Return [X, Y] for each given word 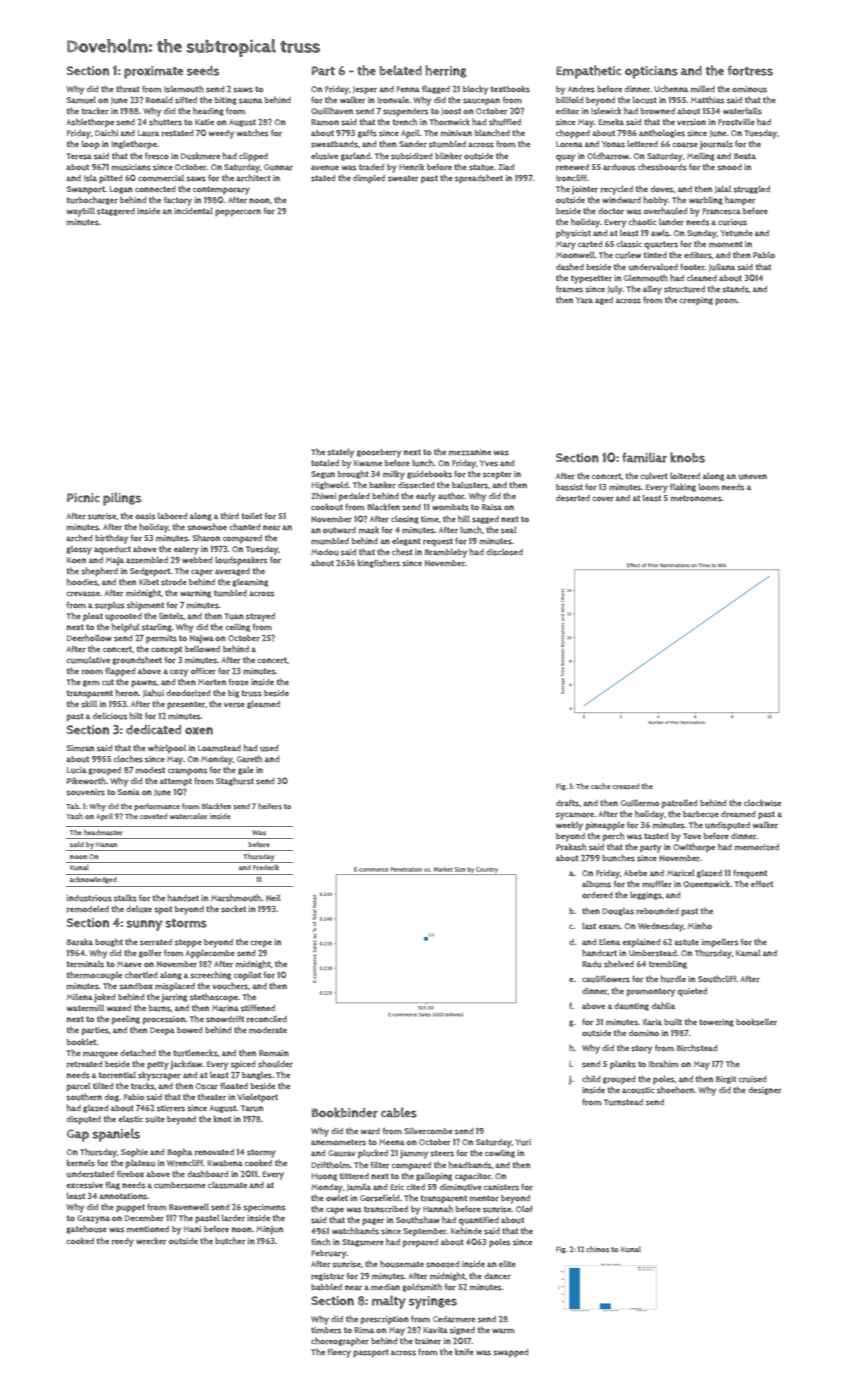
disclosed [504, 552]
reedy [123, 1242]
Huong [324, 1177]
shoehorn [675, 1090]
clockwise [762, 803]
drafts [568, 803]
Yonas [613, 144]
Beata [745, 156]
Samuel [81, 100]
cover [603, 499]
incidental [193, 210]
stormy [261, 1153]
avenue [325, 168]
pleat [93, 616]
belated [400, 70]
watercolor [188, 816]
